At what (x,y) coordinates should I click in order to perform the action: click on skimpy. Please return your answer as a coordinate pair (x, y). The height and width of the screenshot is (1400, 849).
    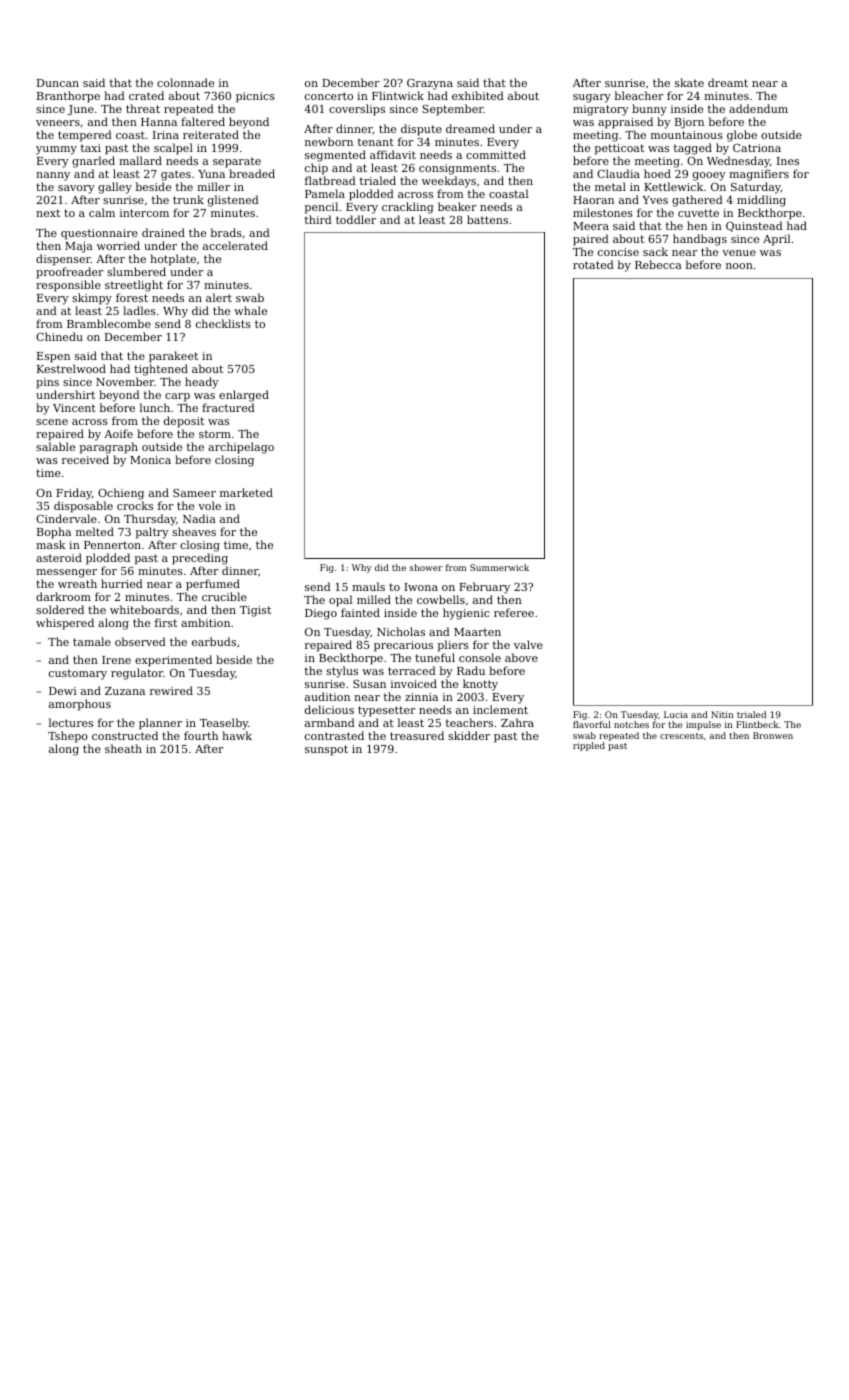
    Looking at the image, I should click on (92, 299).
